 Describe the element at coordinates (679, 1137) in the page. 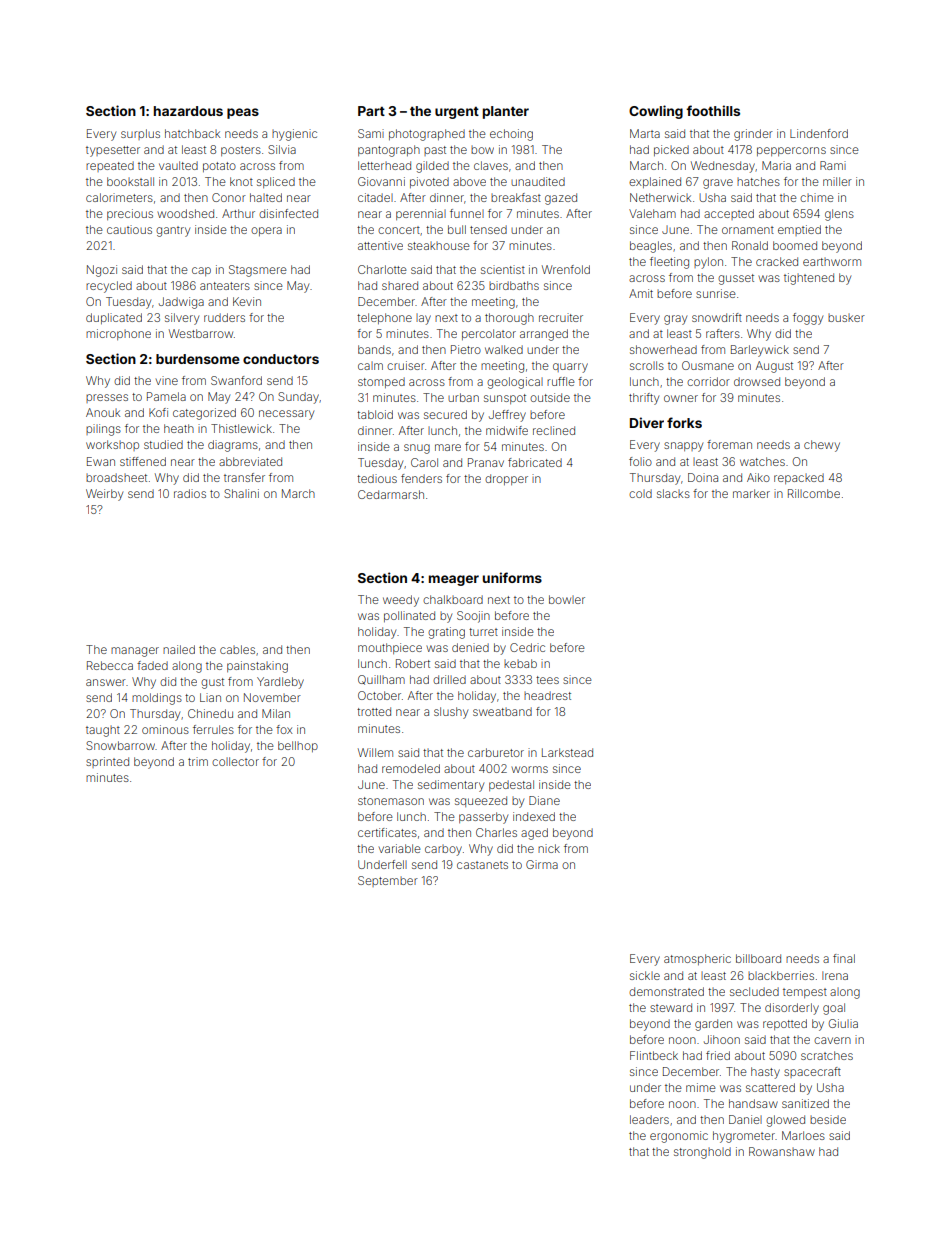

I see `ergonomic` at that location.
